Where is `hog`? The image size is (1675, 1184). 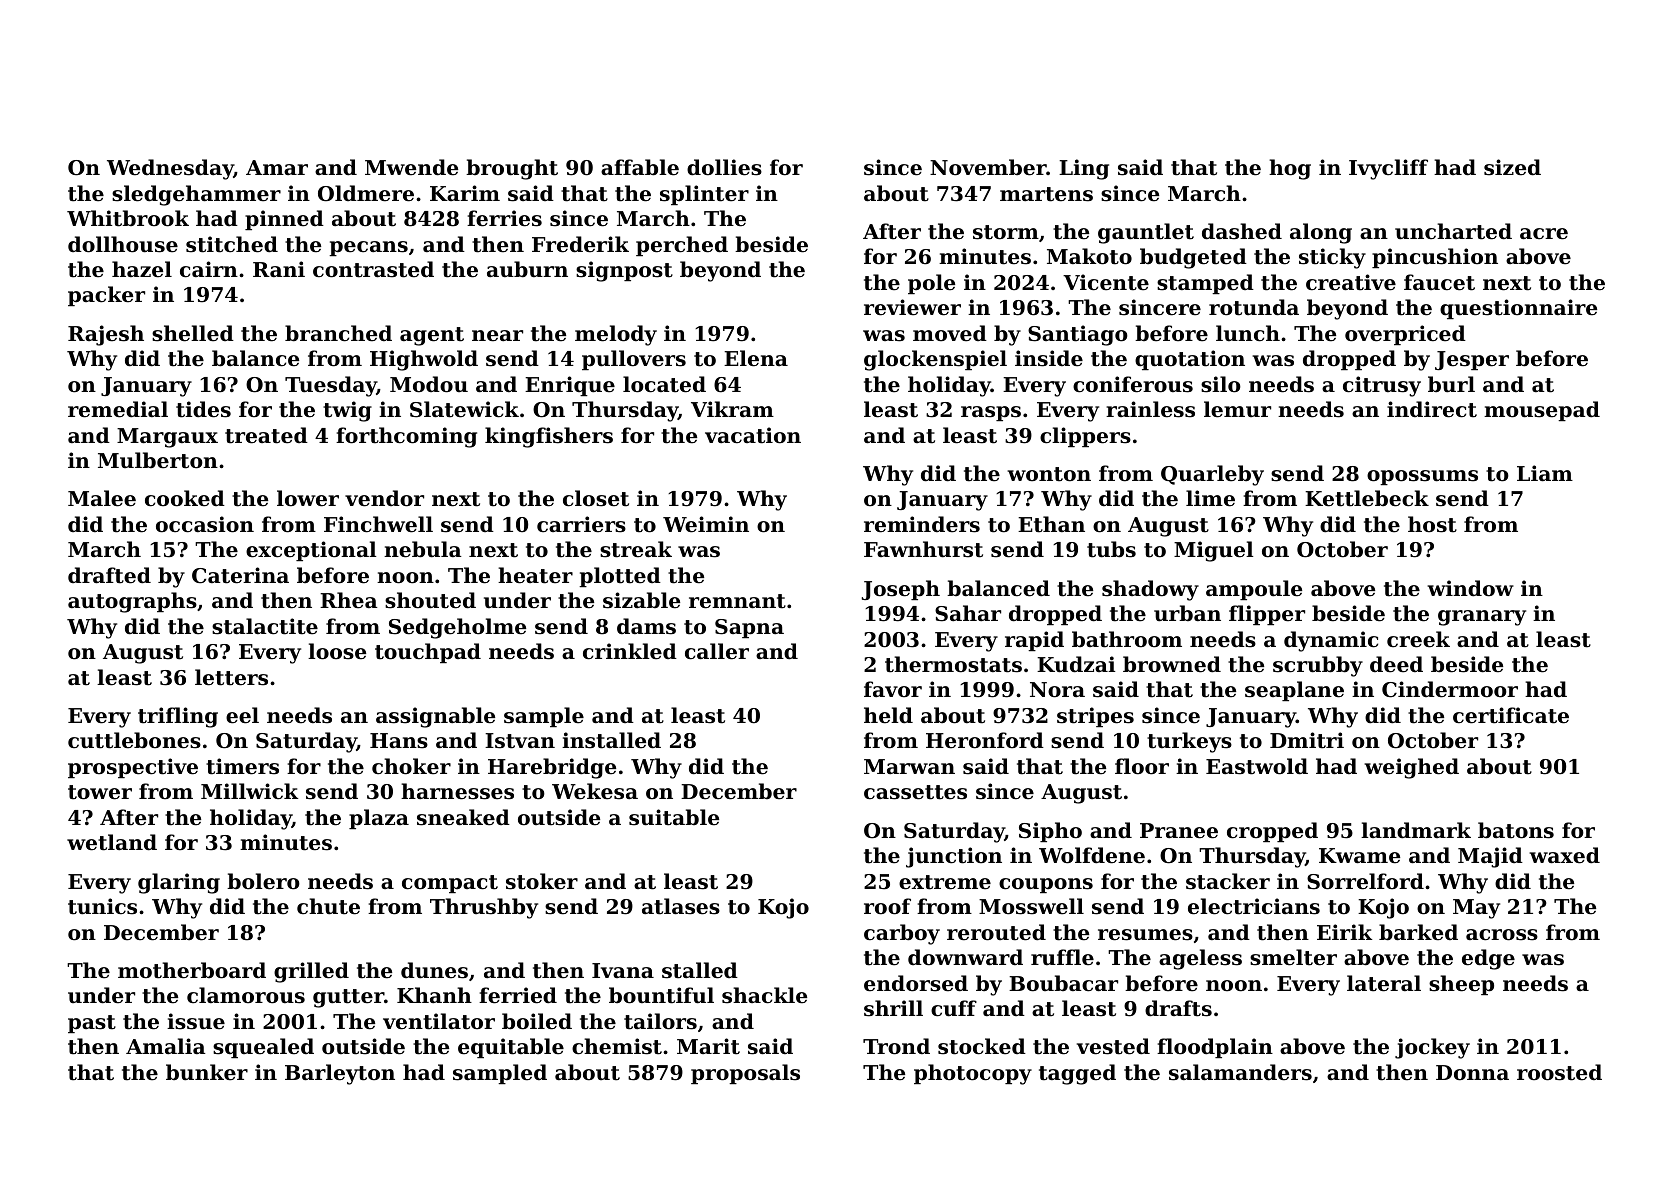 hog is located at coordinates (1290, 169).
